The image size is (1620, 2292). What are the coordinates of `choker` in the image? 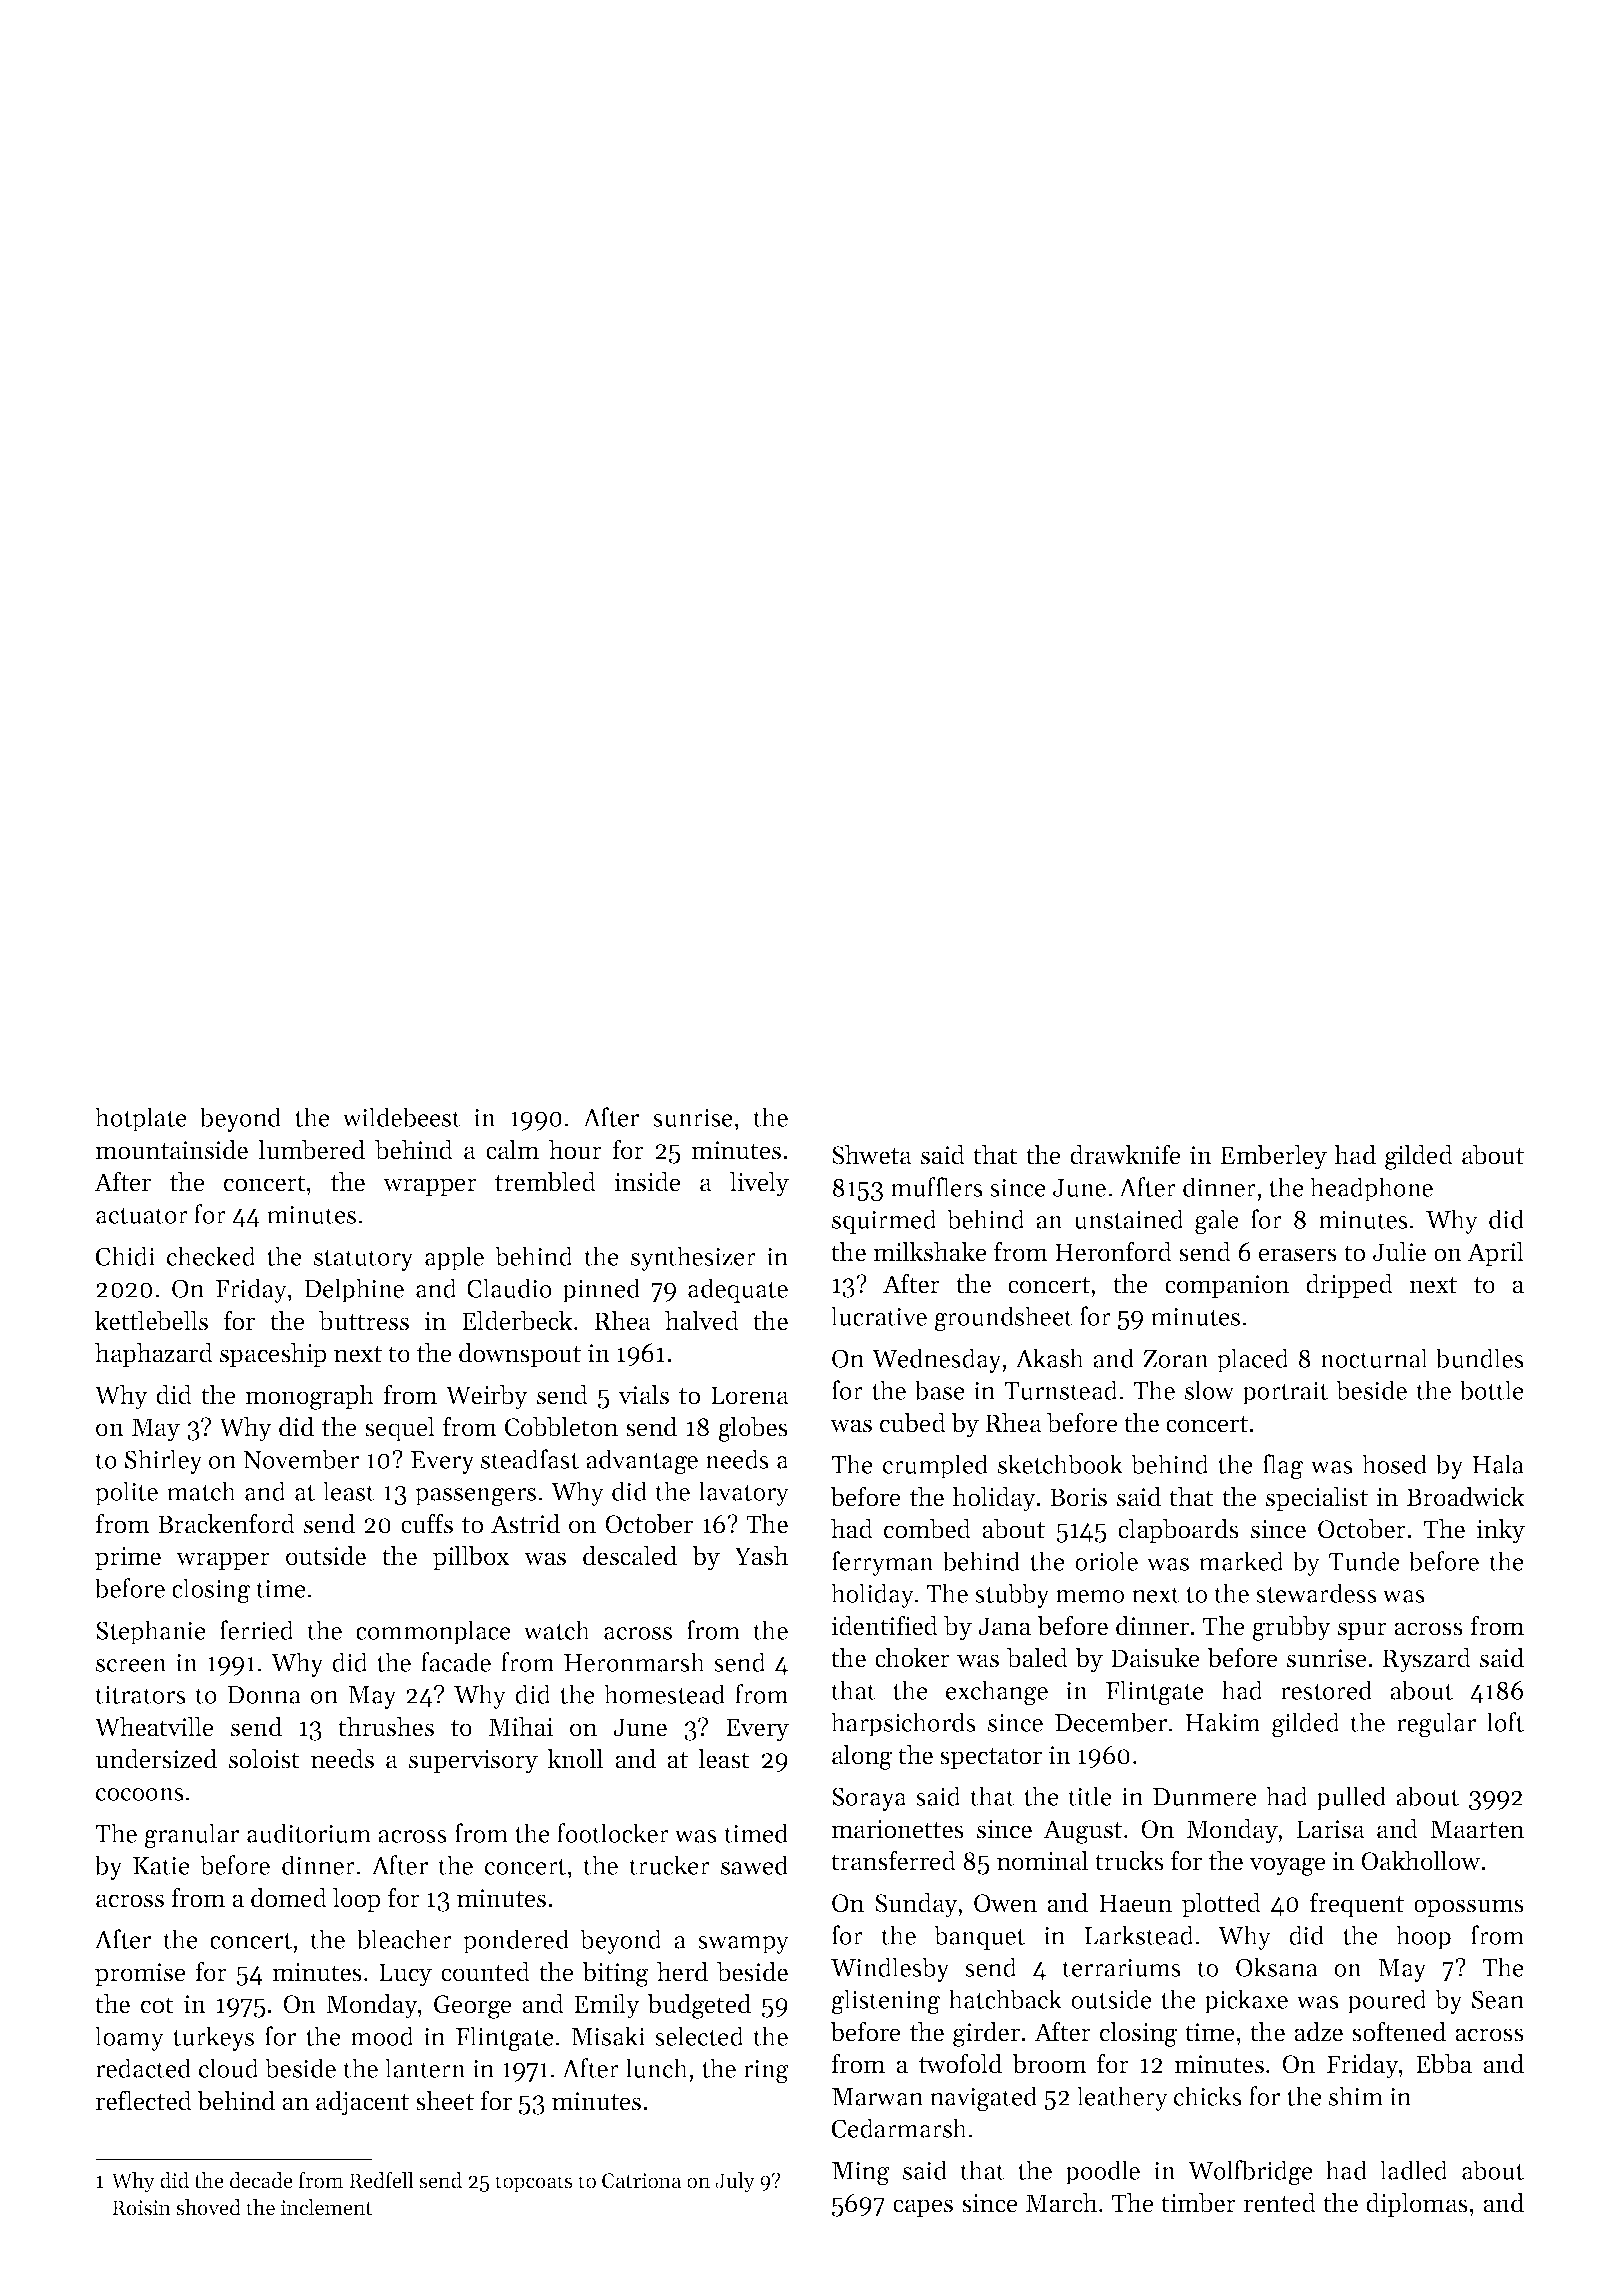 It's located at (912, 1658).
